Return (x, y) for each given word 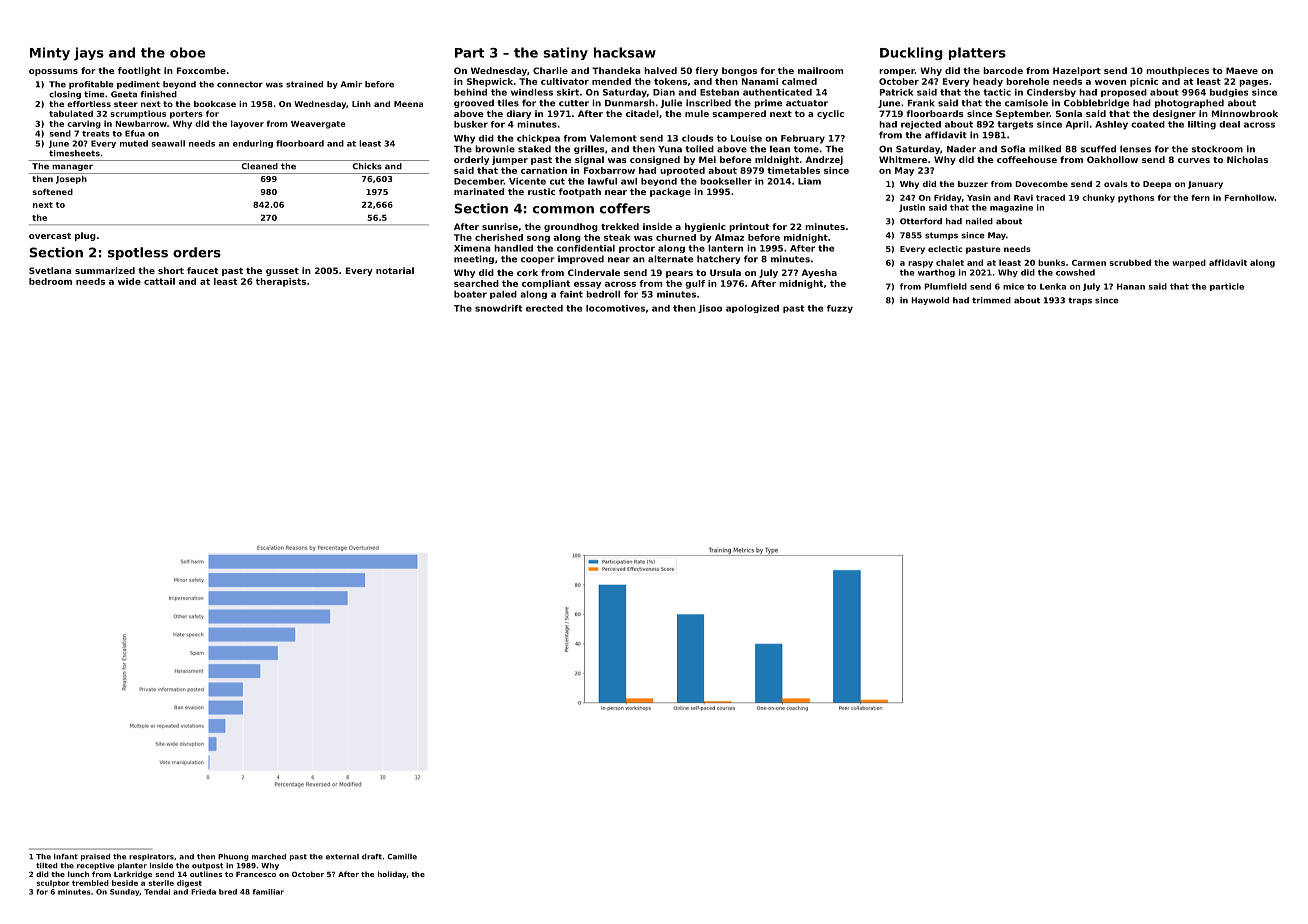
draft (372, 857)
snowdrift (498, 308)
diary (518, 114)
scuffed (1098, 149)
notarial (395, 270)
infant (66, 857)
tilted (47, 866)
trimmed (991, 300)
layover (247, 124)
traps (1080, 301)
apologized (752, 309)
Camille (402, 857)
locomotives (615, 308)
